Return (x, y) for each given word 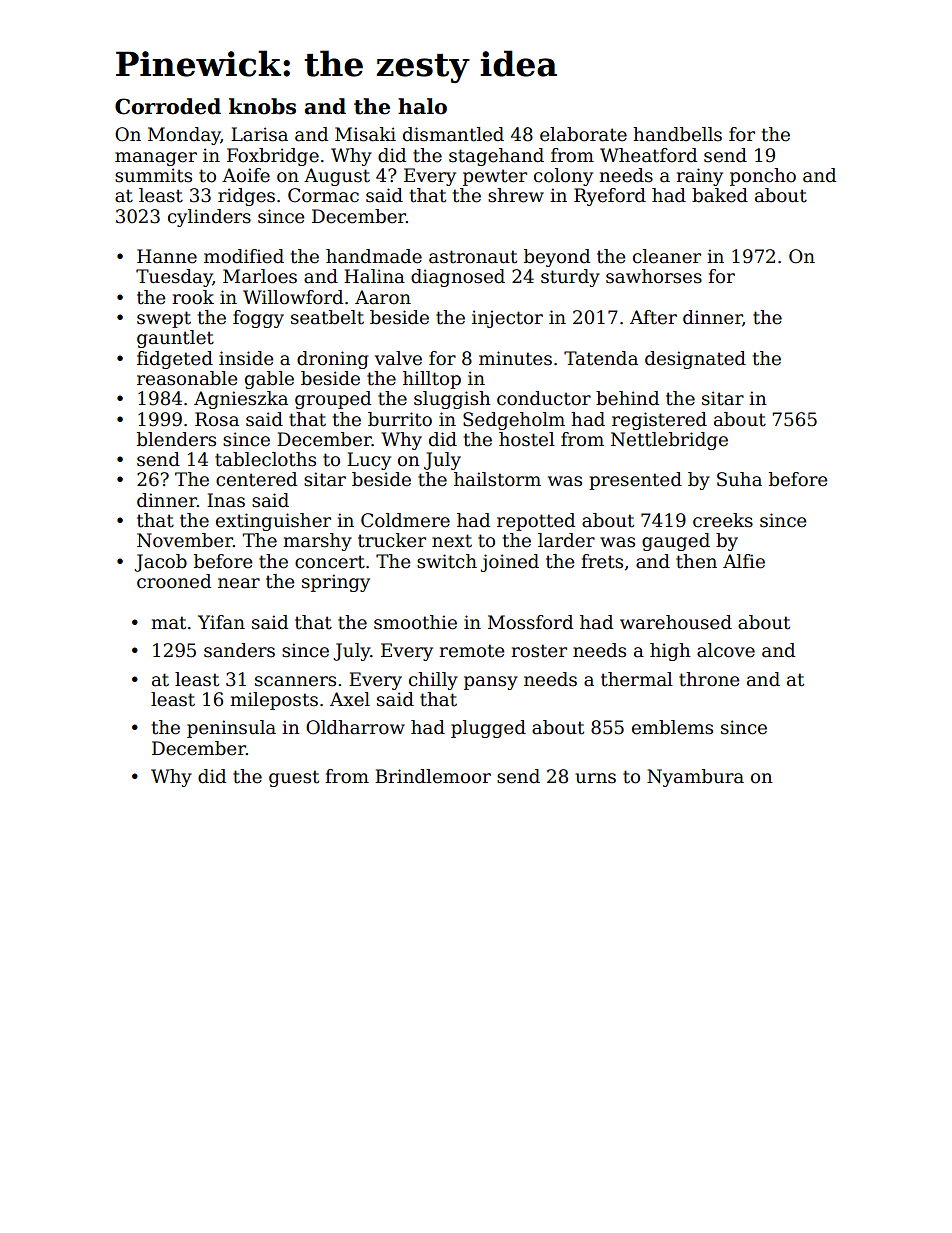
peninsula (231, 729)
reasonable (187, 378)
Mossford (530, 622)
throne (709, 679)
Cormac (323, 195)
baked (720, 195)
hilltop (432, 380)
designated (695, 360)
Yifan (221, 622)
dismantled (453, 134)
